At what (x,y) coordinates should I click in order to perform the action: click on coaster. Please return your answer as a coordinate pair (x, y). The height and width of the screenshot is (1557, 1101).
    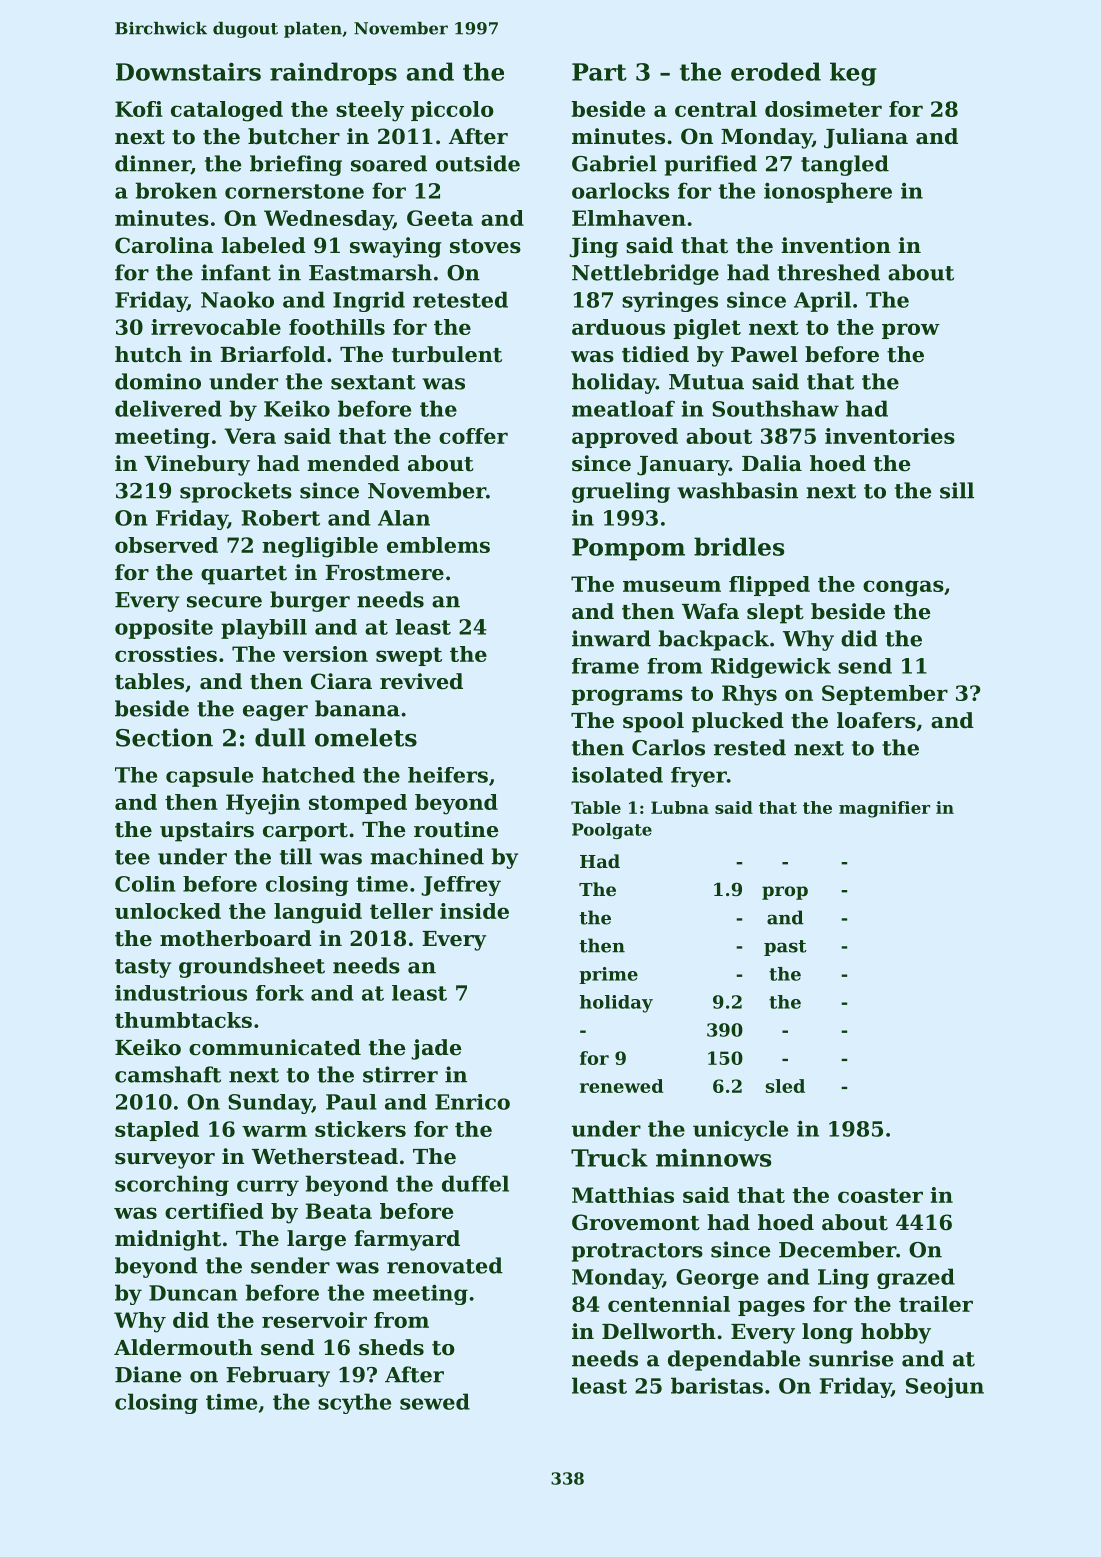
    Looking at the image, I should click on (880, 1195).
